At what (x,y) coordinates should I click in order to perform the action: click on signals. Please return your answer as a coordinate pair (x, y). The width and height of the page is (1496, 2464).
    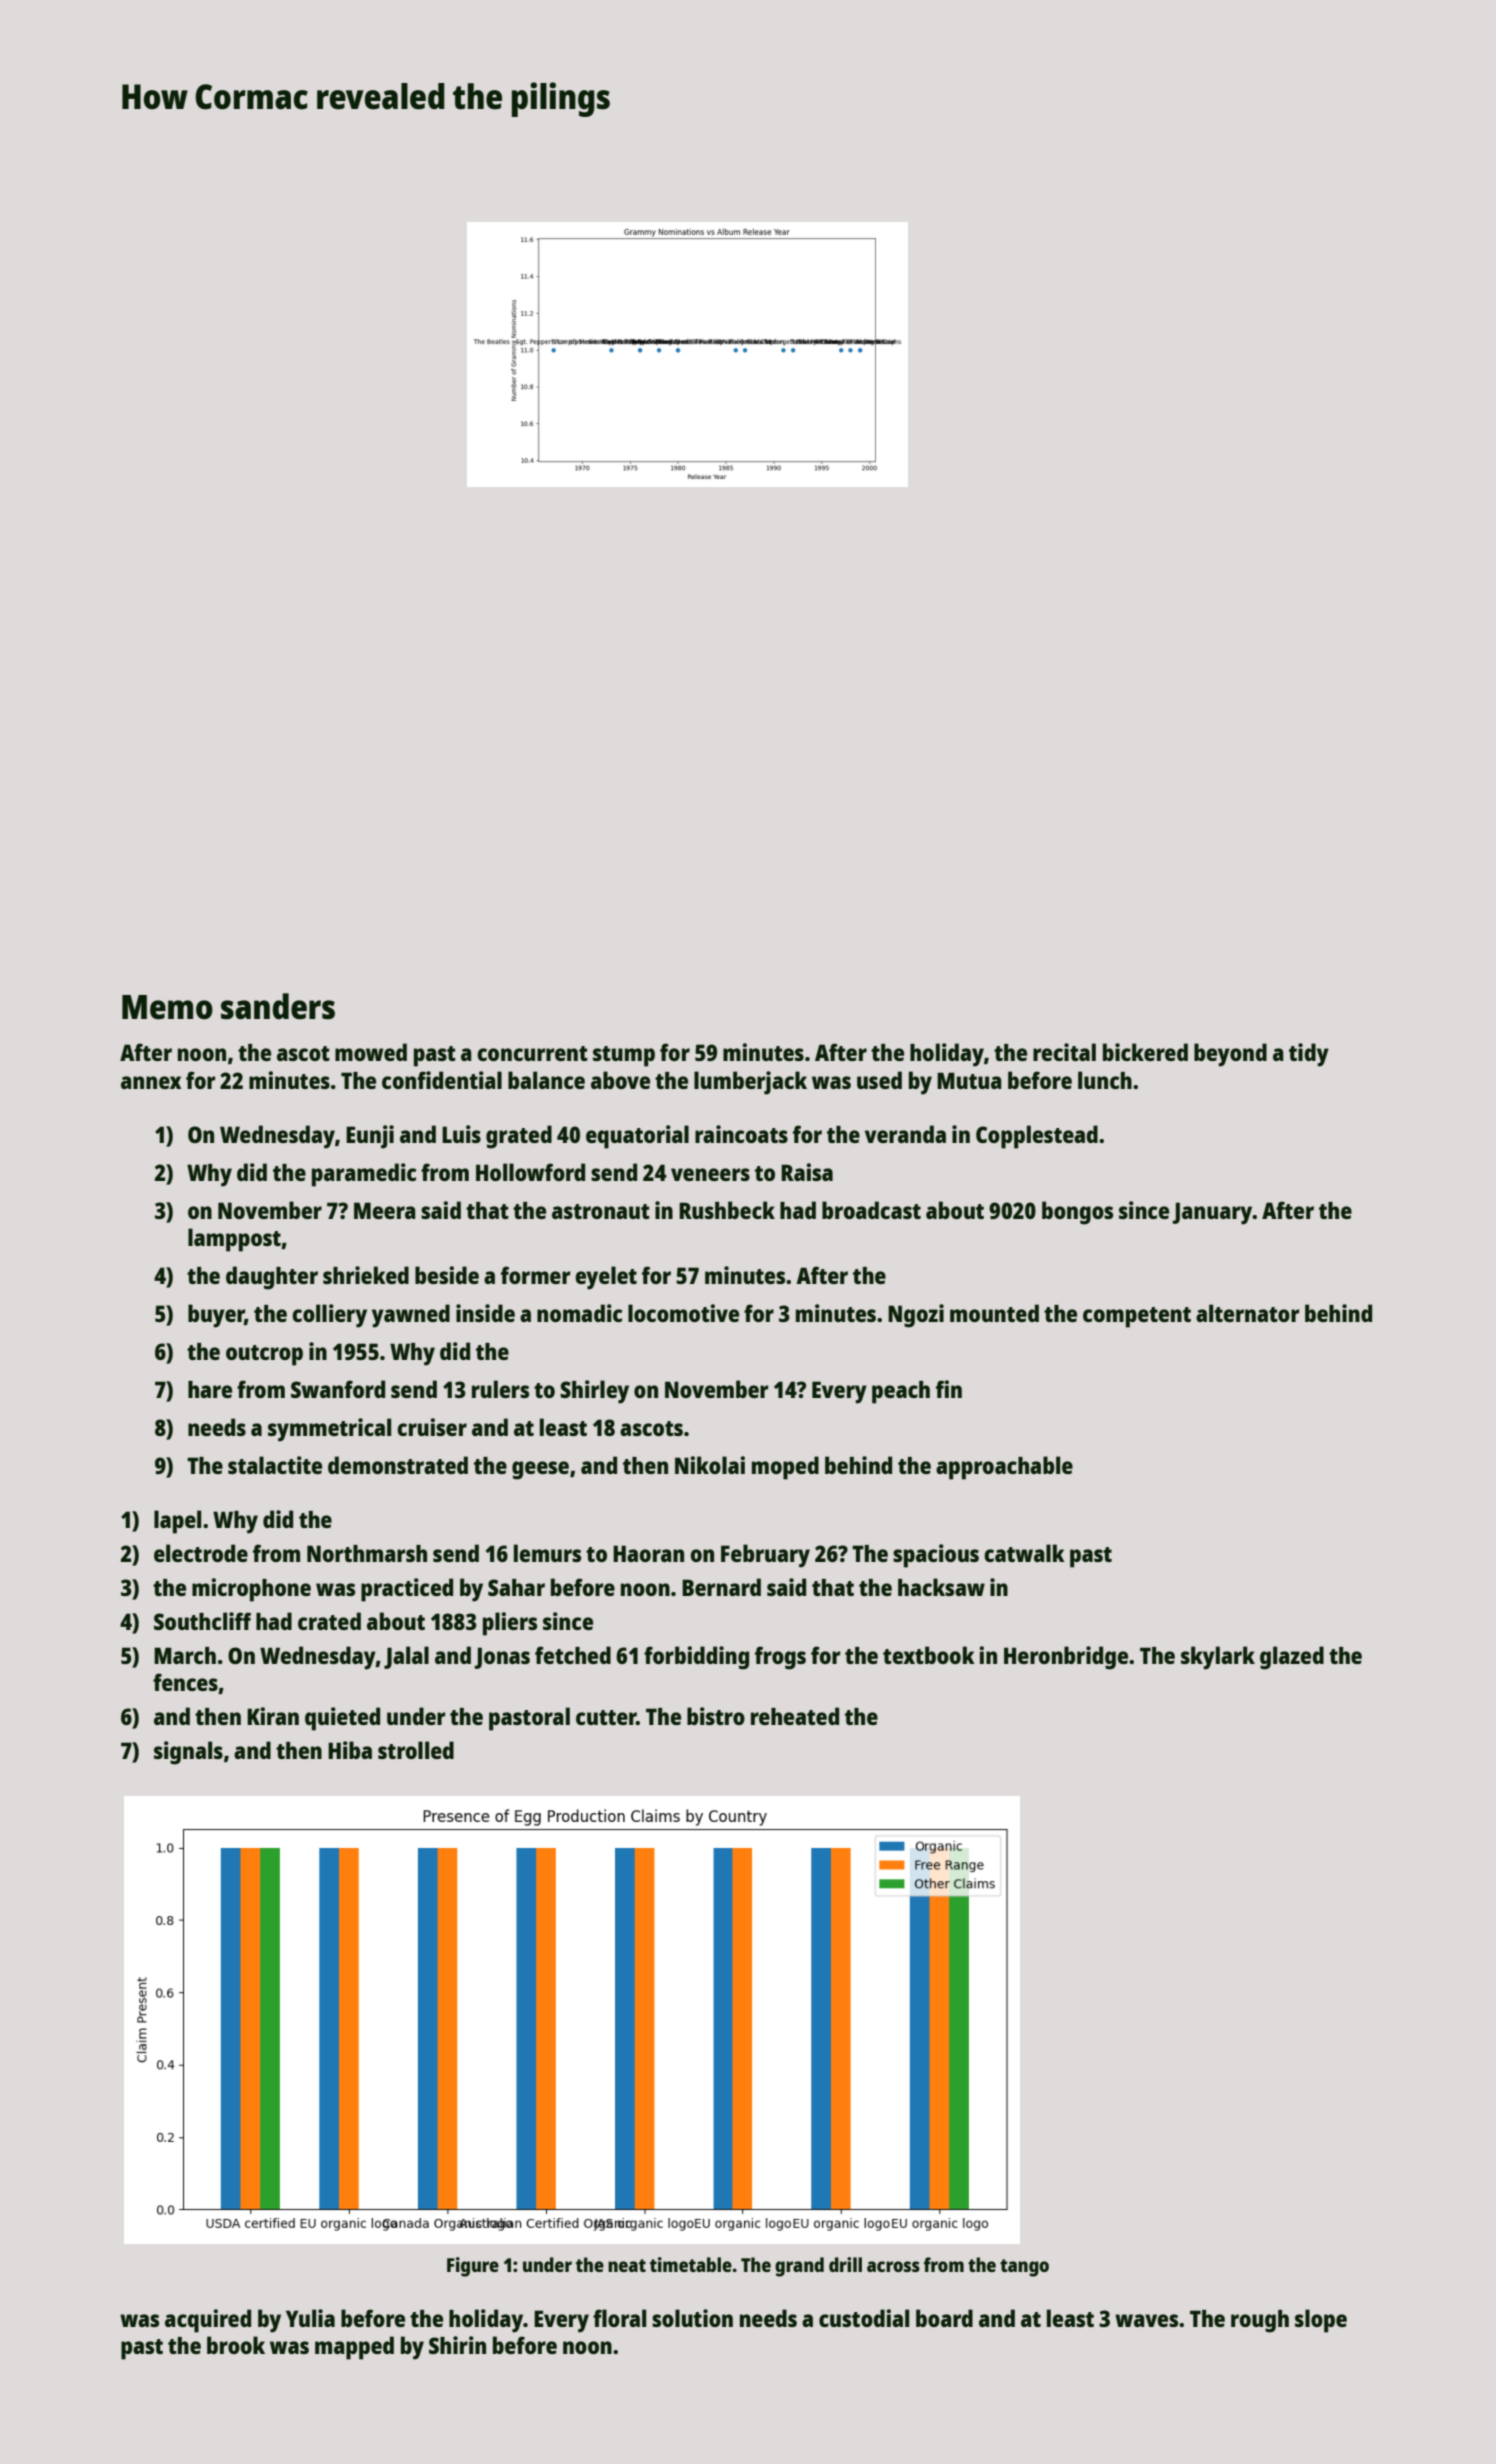
    Looking at the image, I should click on (188, 1753).
